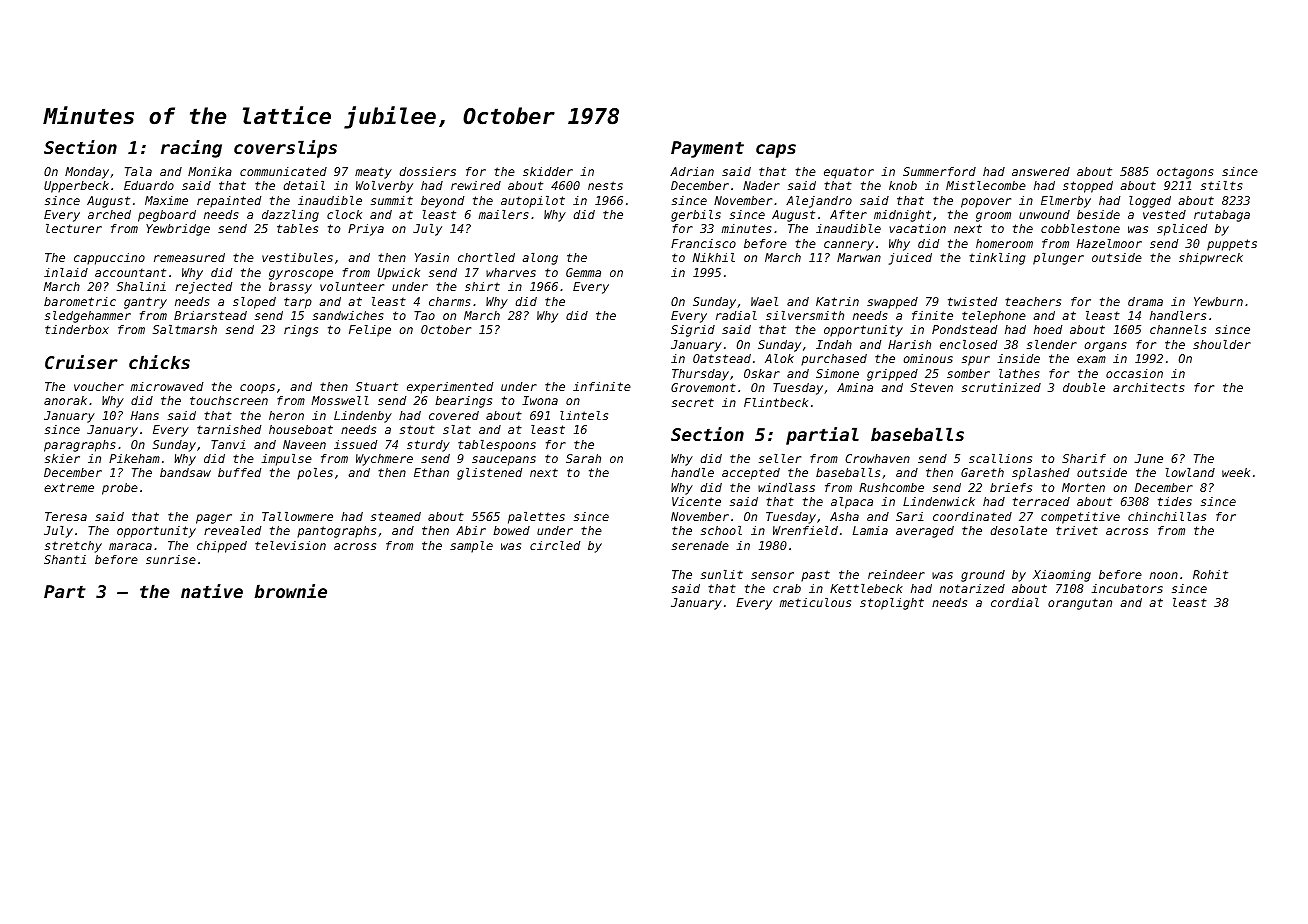 This screenshot has height=924, width=1308. Describe the element at coordinates (212, 591) in the screenshot. I see `native` at that location.
